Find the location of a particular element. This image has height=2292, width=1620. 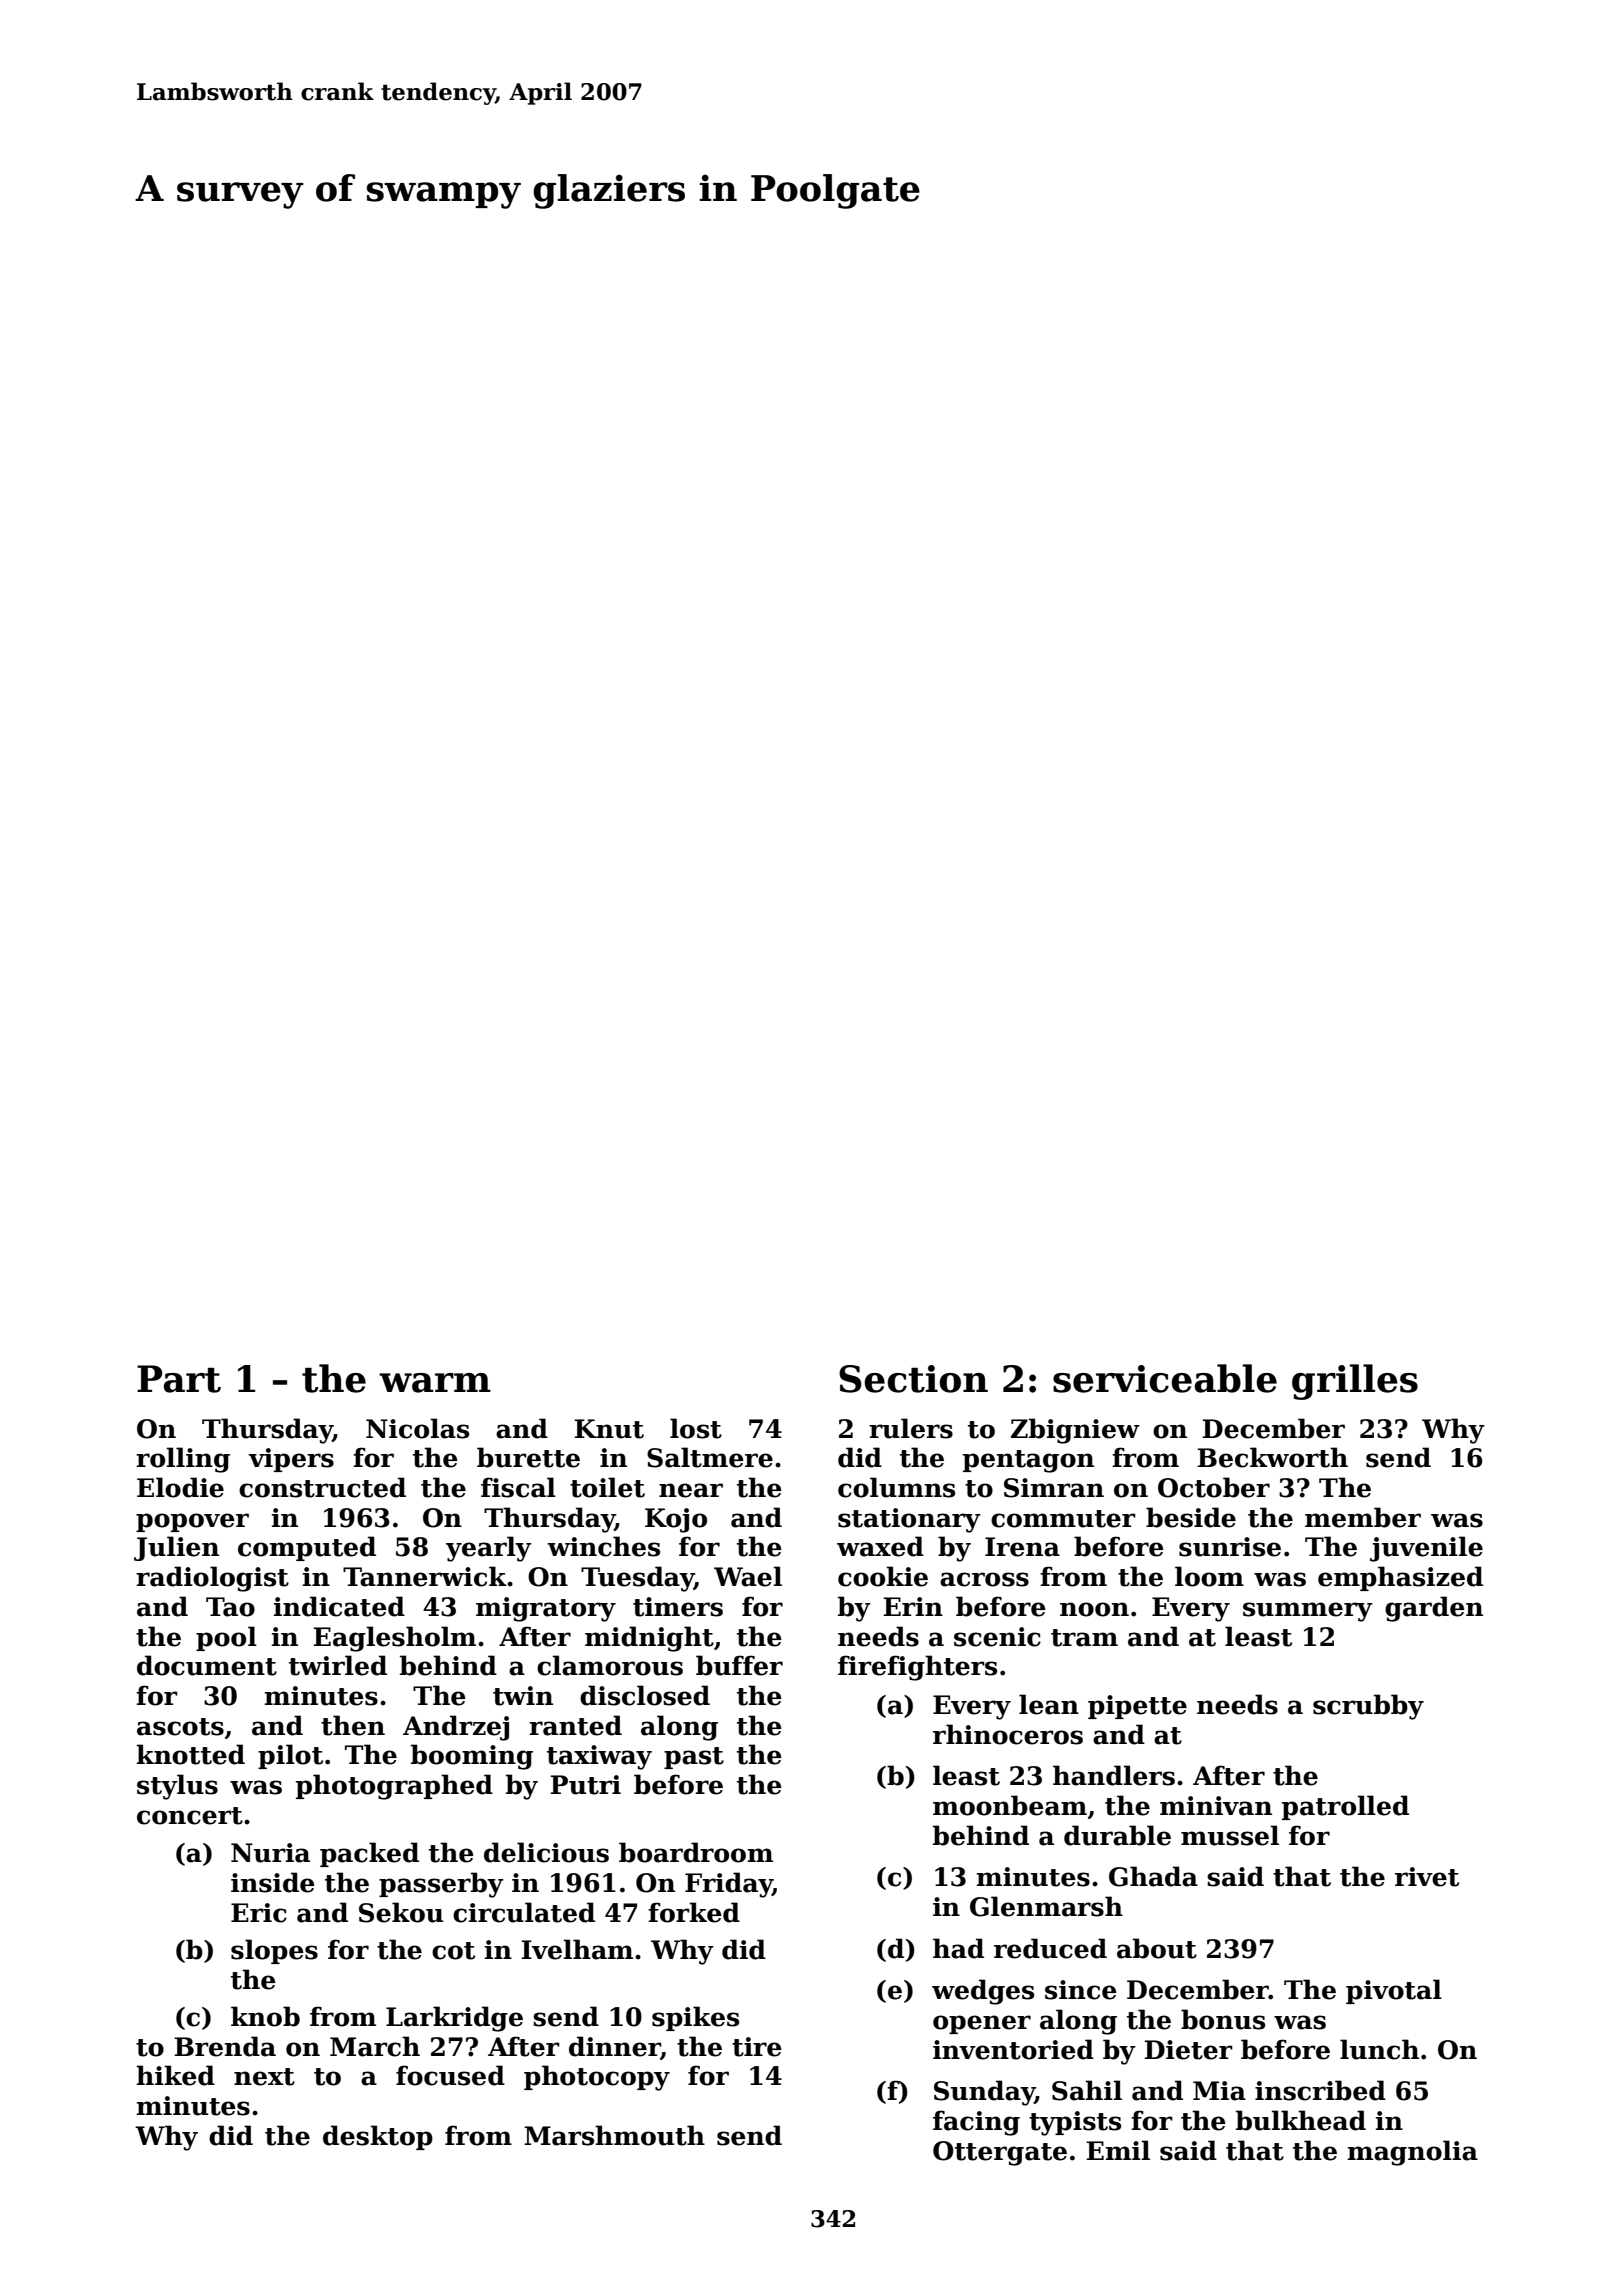

passerby is located at coordinates (441, 1885).
